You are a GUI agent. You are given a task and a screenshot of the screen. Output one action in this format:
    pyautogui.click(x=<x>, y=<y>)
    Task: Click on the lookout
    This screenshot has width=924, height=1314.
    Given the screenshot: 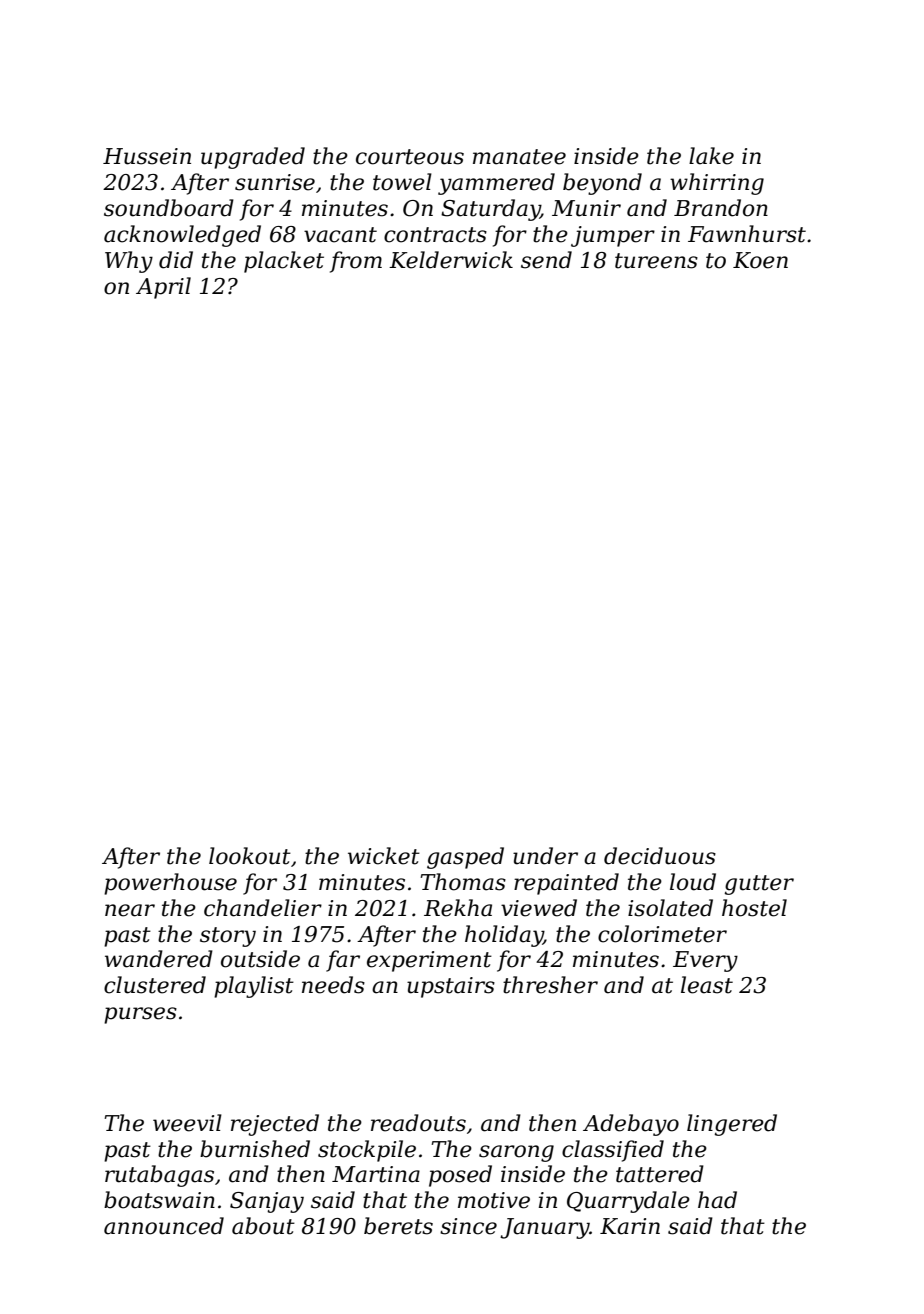 What is the action you would take?
    pyautogui.click(x=250, y=856)
